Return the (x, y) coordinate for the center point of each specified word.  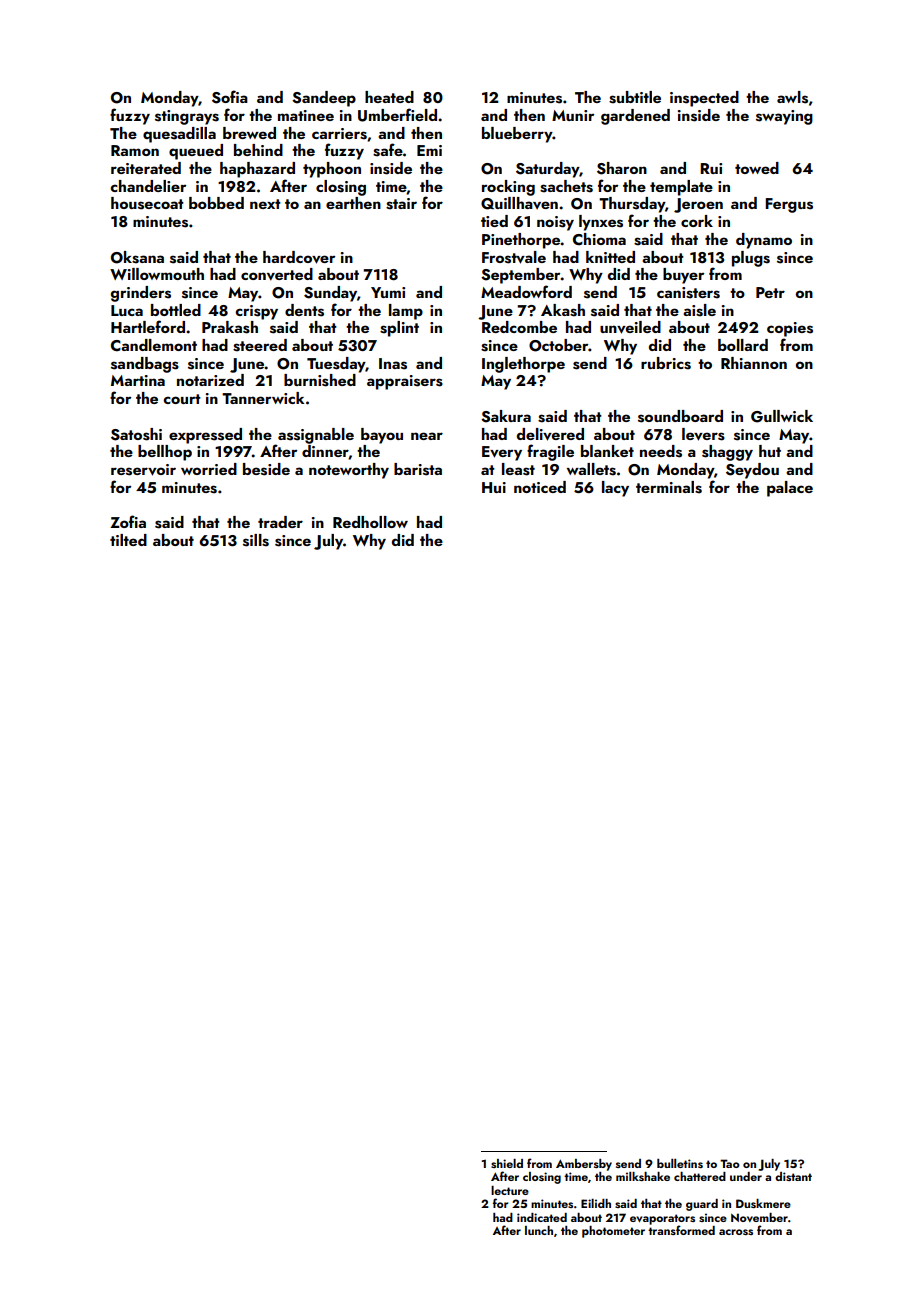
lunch (539, 1230)
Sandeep (324, 99)
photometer (613, 1232)
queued (196, 152)
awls (792, 97)
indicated (542, 1217)
